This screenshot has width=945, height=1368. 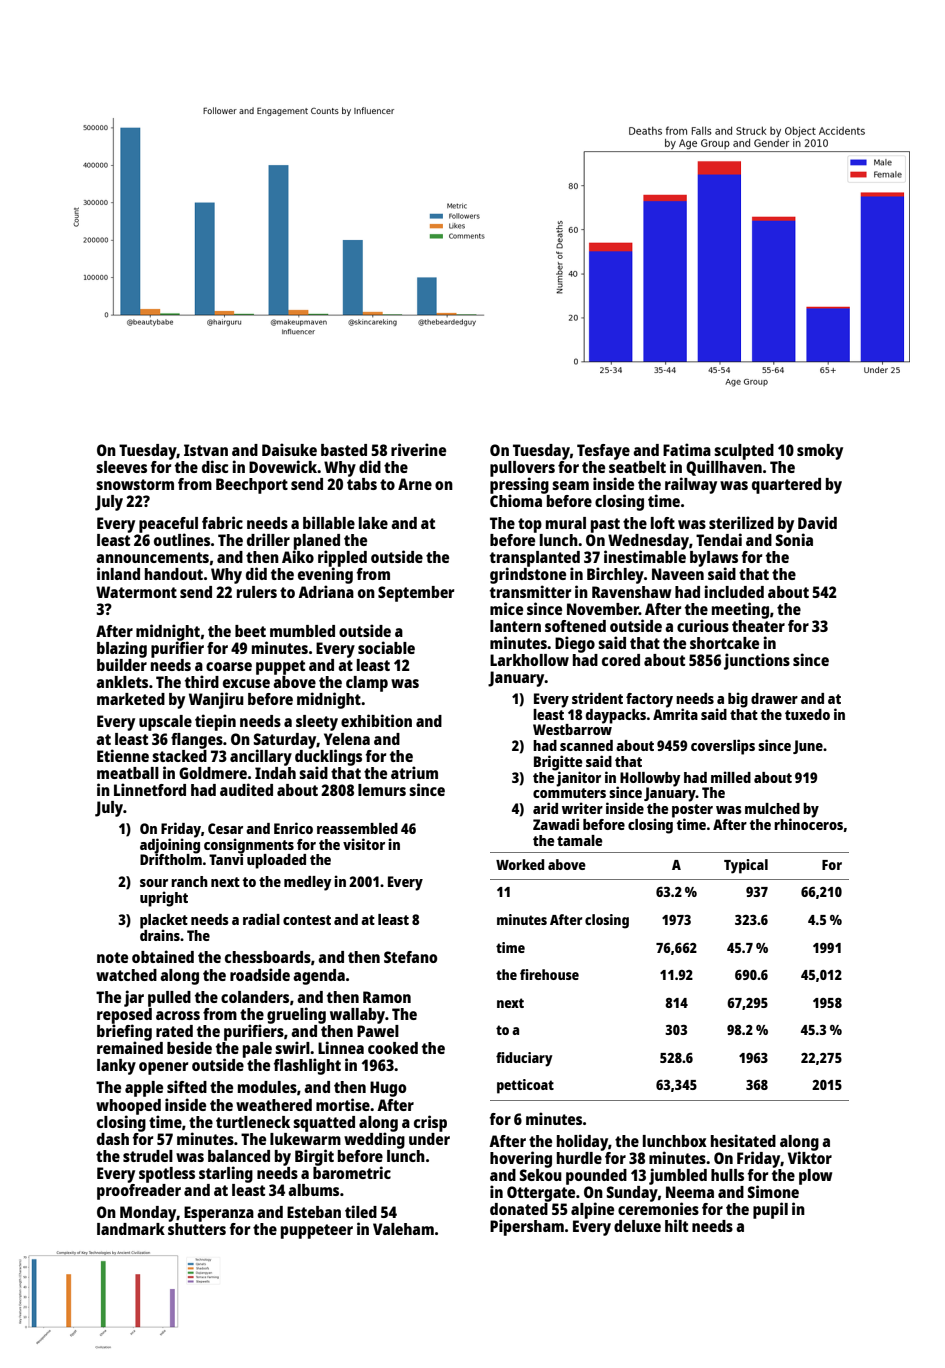 I want to click on Viktor, so click(x=810, y=1157).
